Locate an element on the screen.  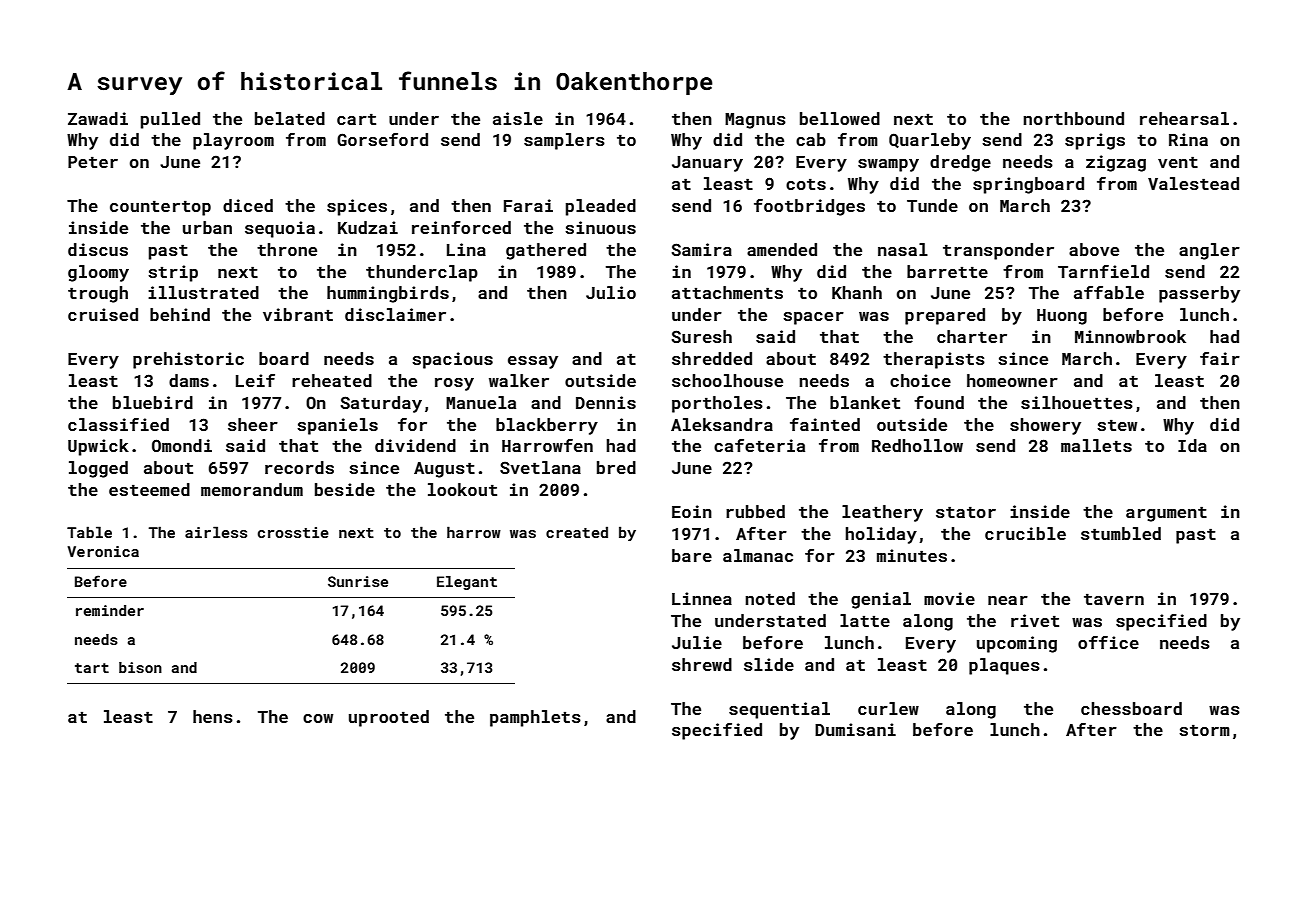
stator is located at coordinates (966, 512).
